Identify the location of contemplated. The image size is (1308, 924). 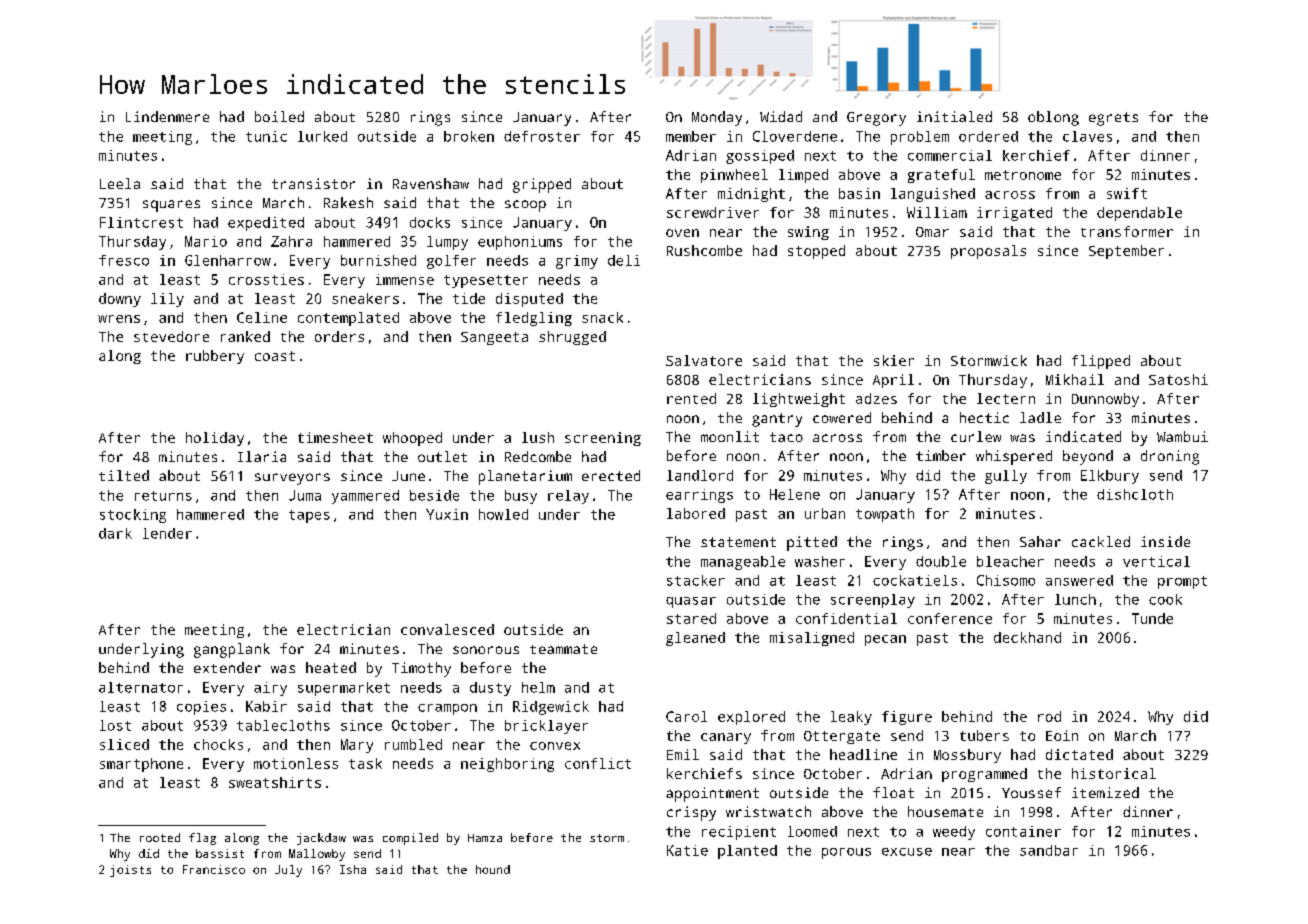
(348, 319).
